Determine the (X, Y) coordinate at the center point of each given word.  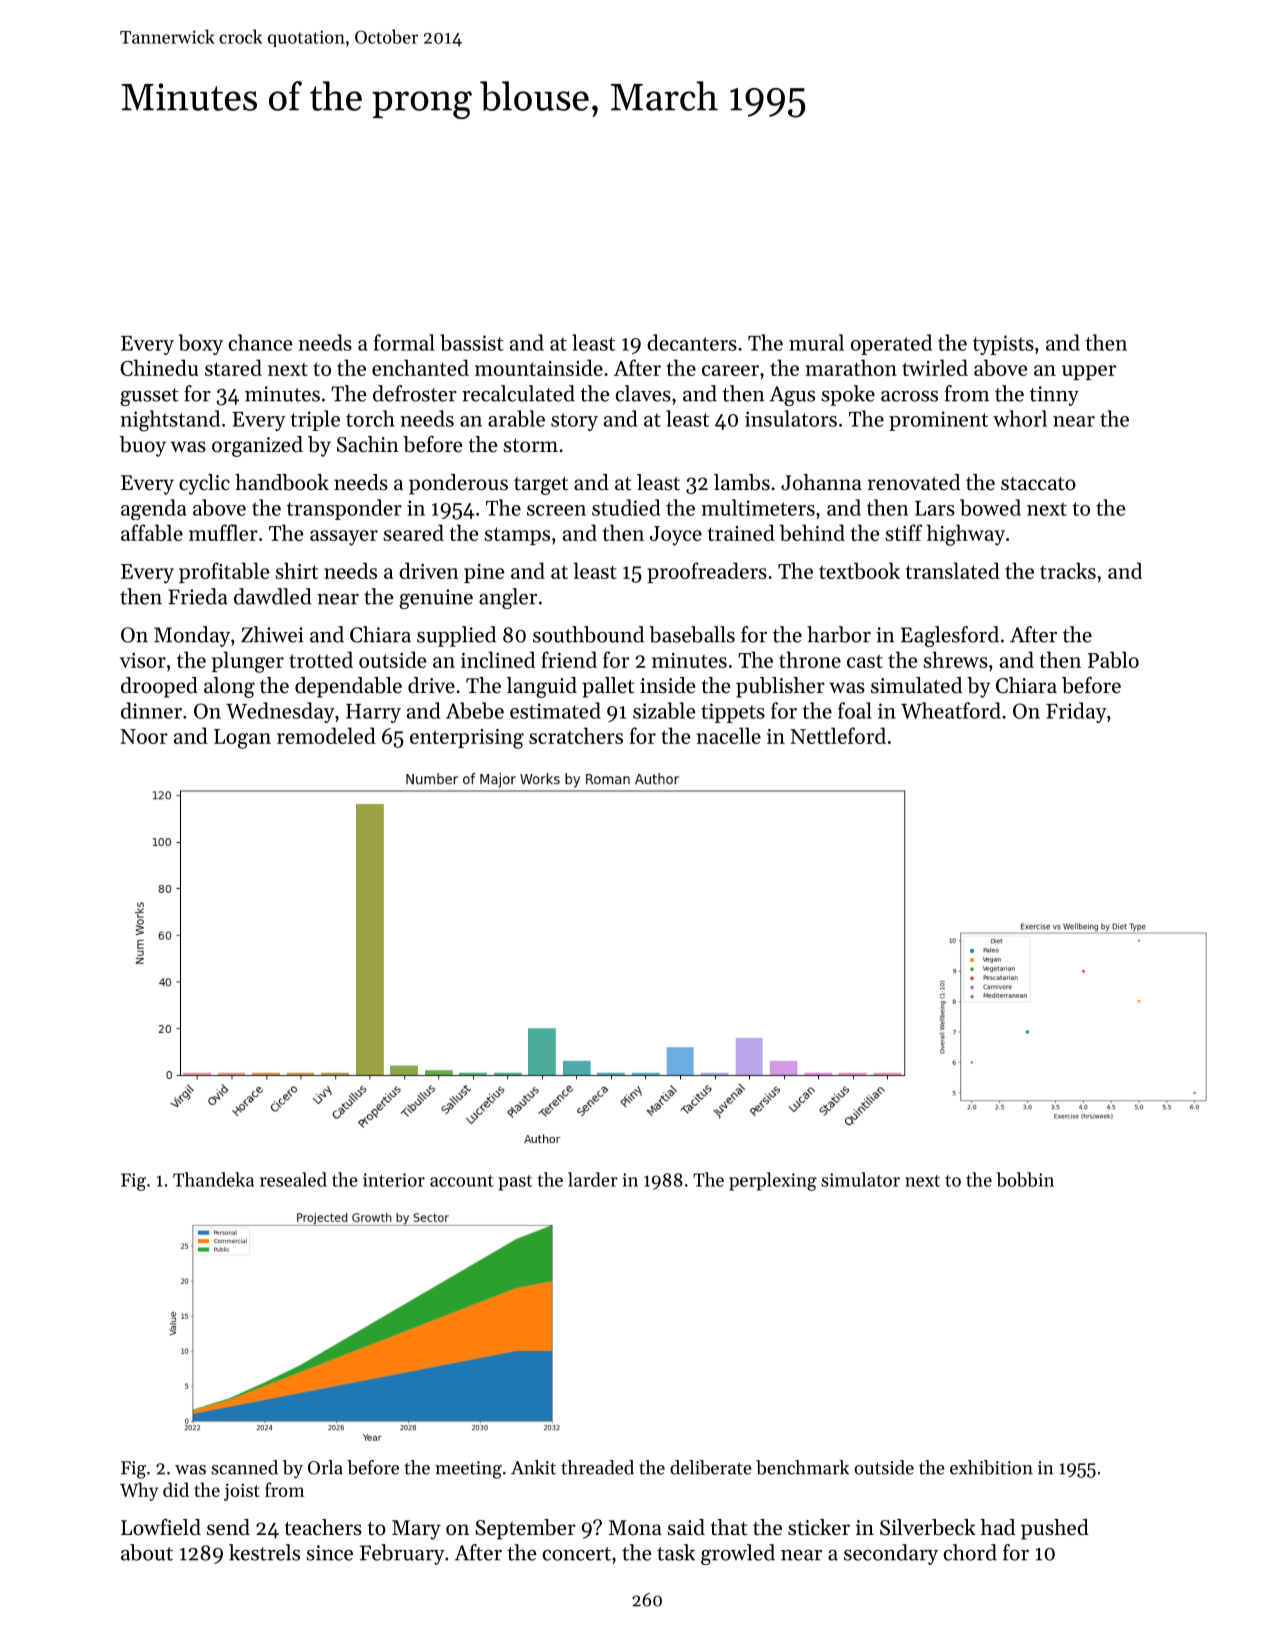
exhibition (991, 1467)
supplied (456, 636)
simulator (860, 1179)
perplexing (773, 1181)
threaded (597, 1467)
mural (816, 342)
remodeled (326, 735)
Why (139, 1491)
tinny (1054, 396)
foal (855, 710)
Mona (635, 1528)
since (329, 1553)
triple (315, 420)
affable (152, 532)
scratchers (576, 735)
